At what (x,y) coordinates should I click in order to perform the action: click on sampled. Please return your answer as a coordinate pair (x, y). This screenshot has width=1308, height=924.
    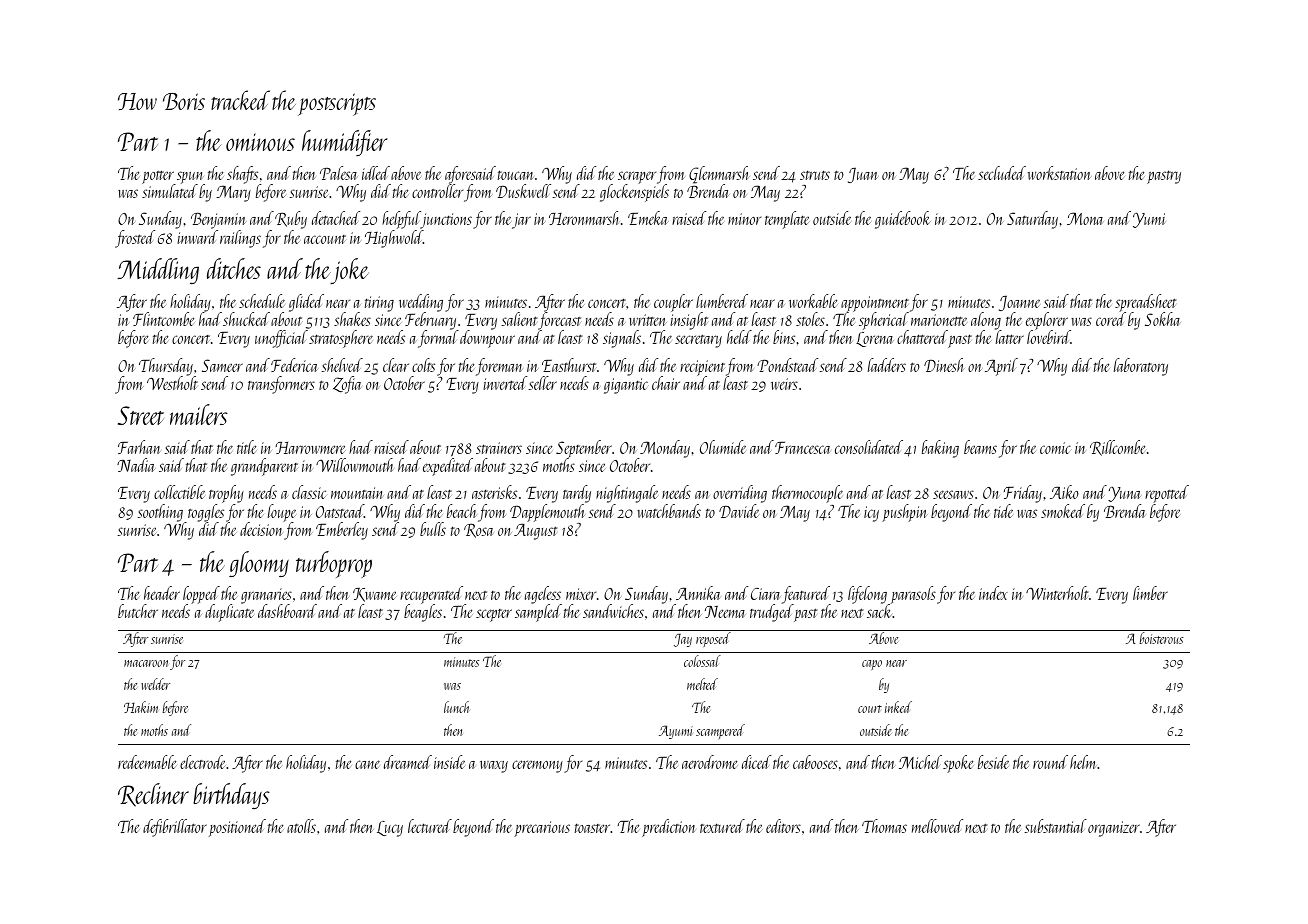
    Looking at the image, I should click on (538, 613).
